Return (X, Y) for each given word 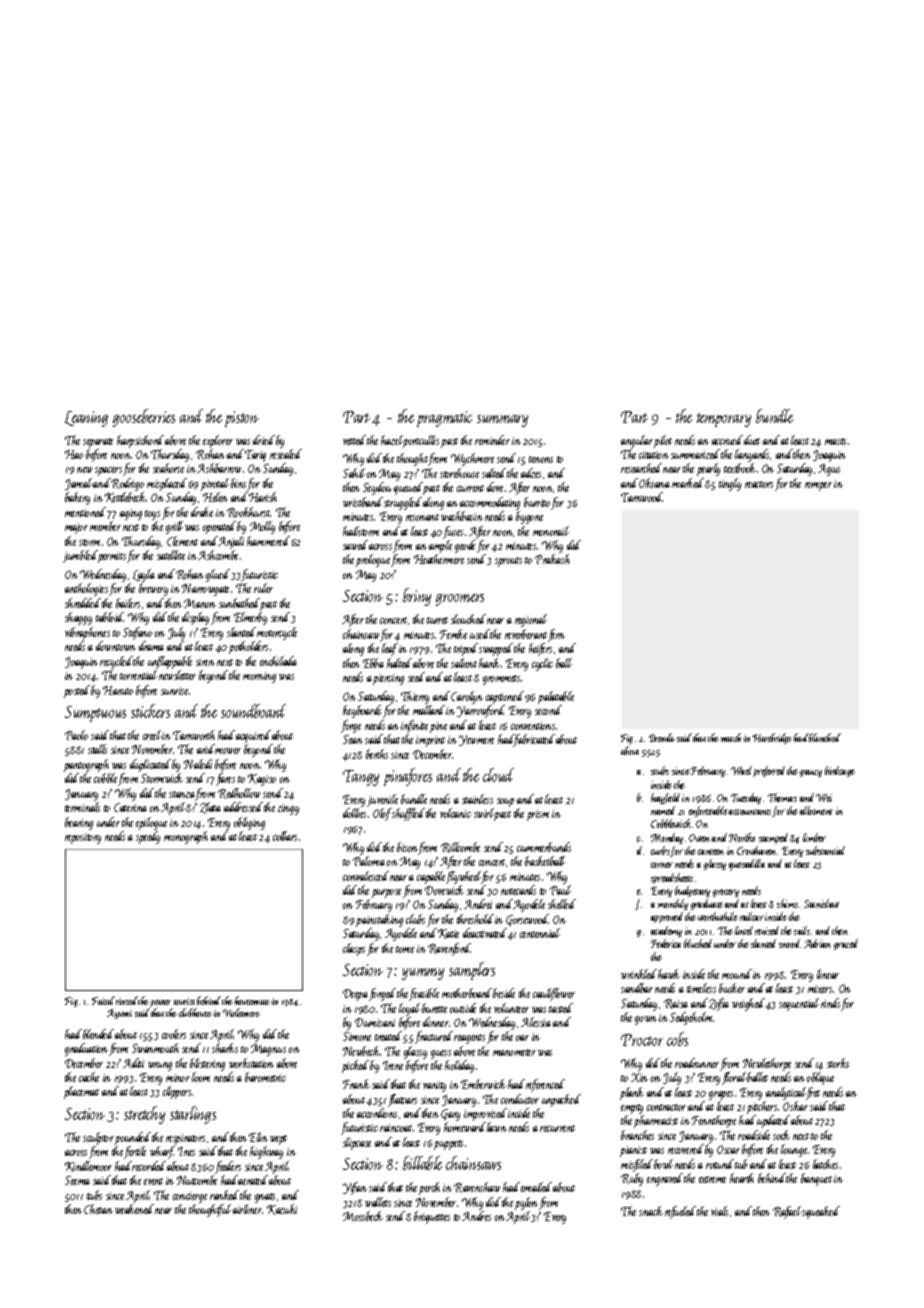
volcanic (455, 813)
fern (556, 635)
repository (83, 838)
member (105, 526)
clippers (177, 1092)
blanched (825, 737)
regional (531, 620)
